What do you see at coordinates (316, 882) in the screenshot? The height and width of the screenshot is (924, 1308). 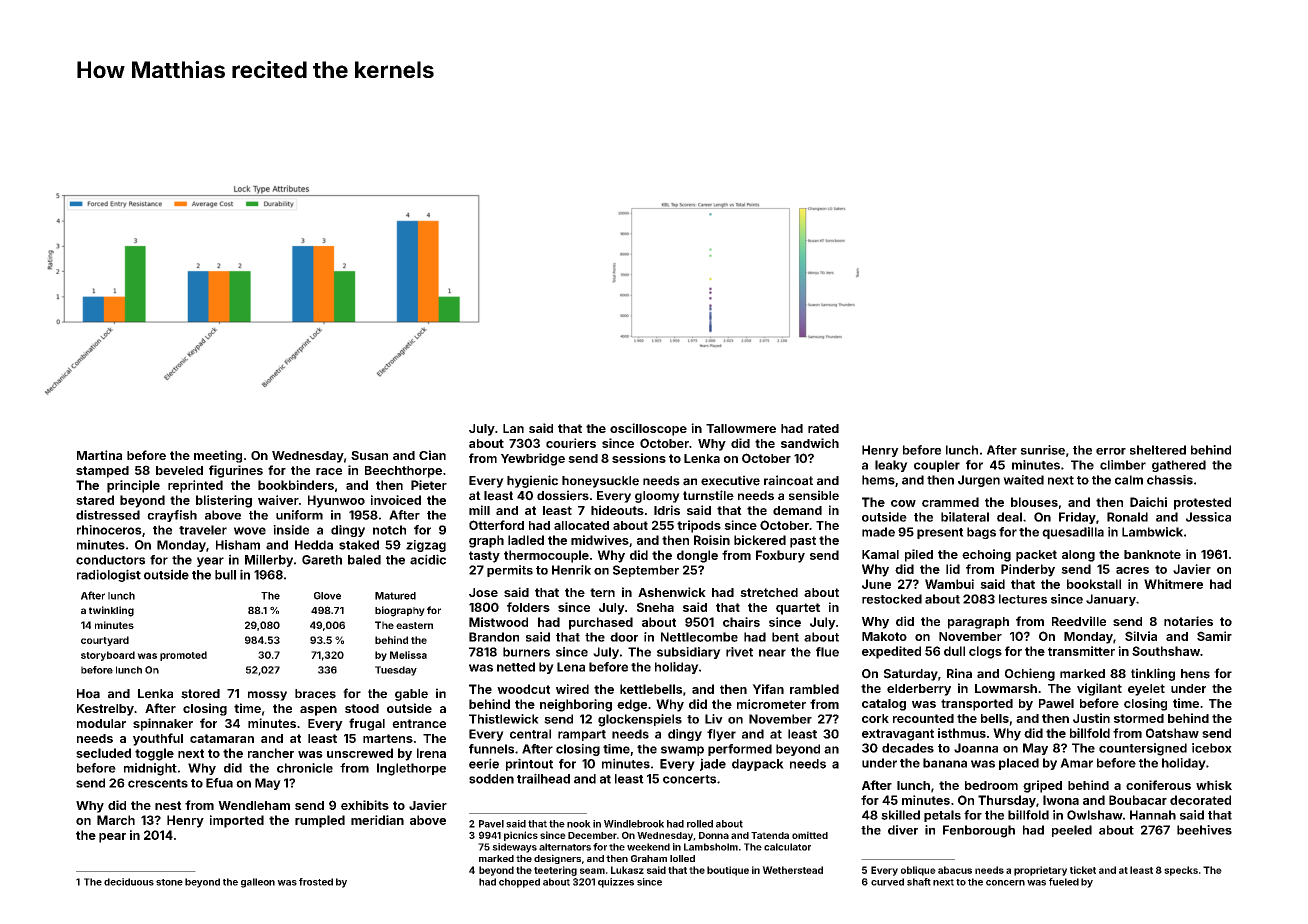 I see `frosted` at bounding box center [316, 882].
